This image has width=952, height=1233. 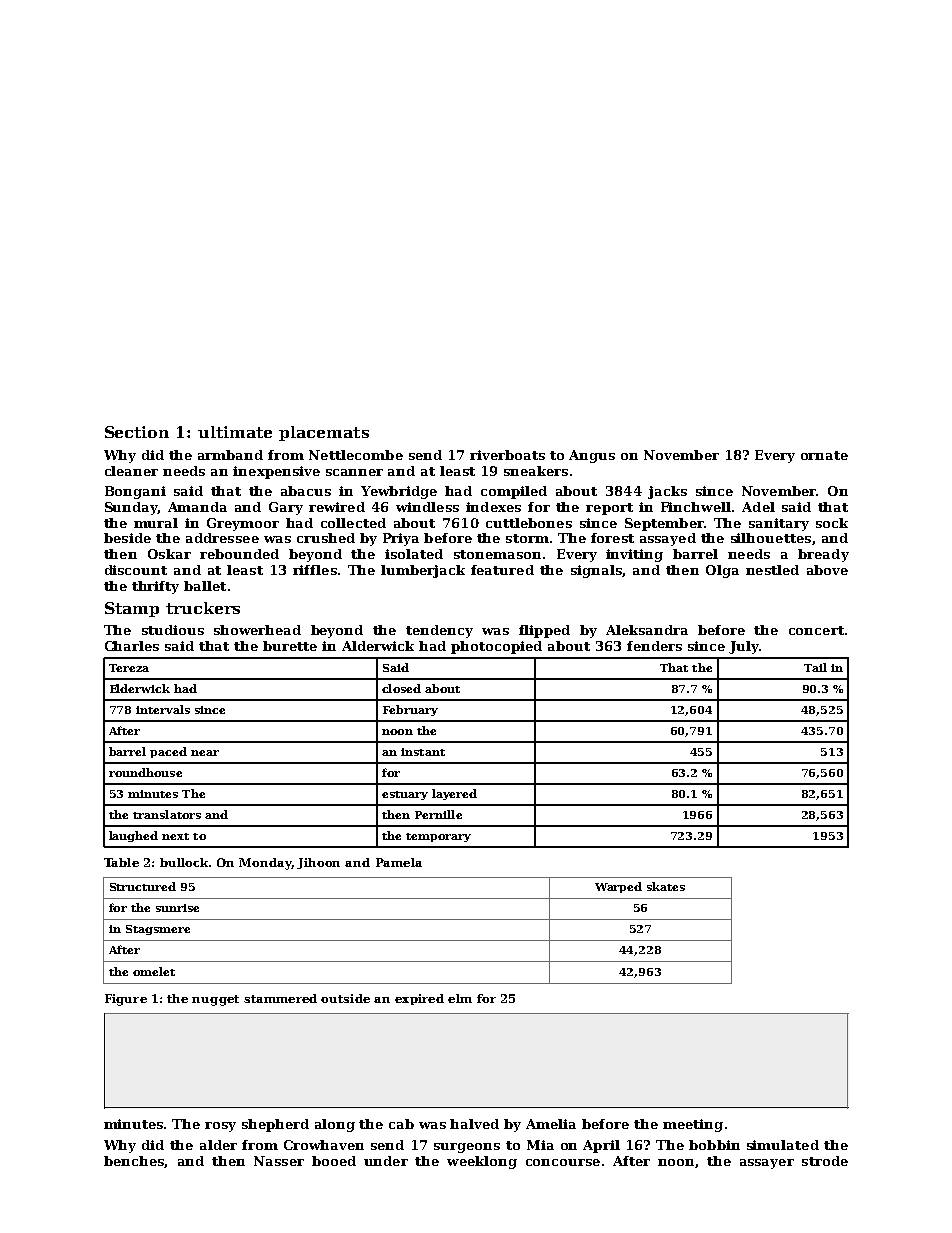 I want to click on Pamela, so click(x=399, y=862).
